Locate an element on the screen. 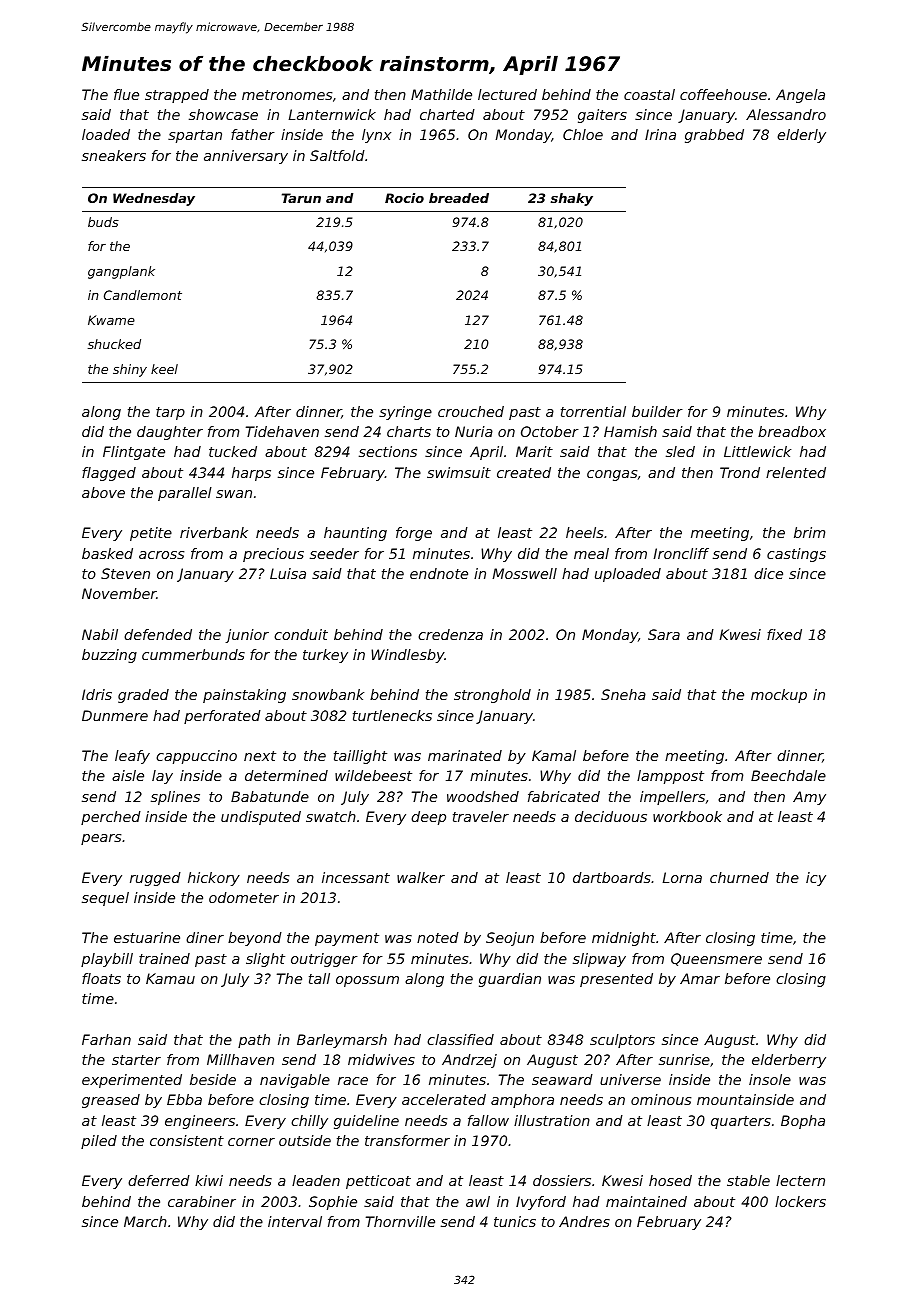 Image resolution: width=908 pixels, height=1316 pixels. elderberry is located at coordinates (789, 1061).
